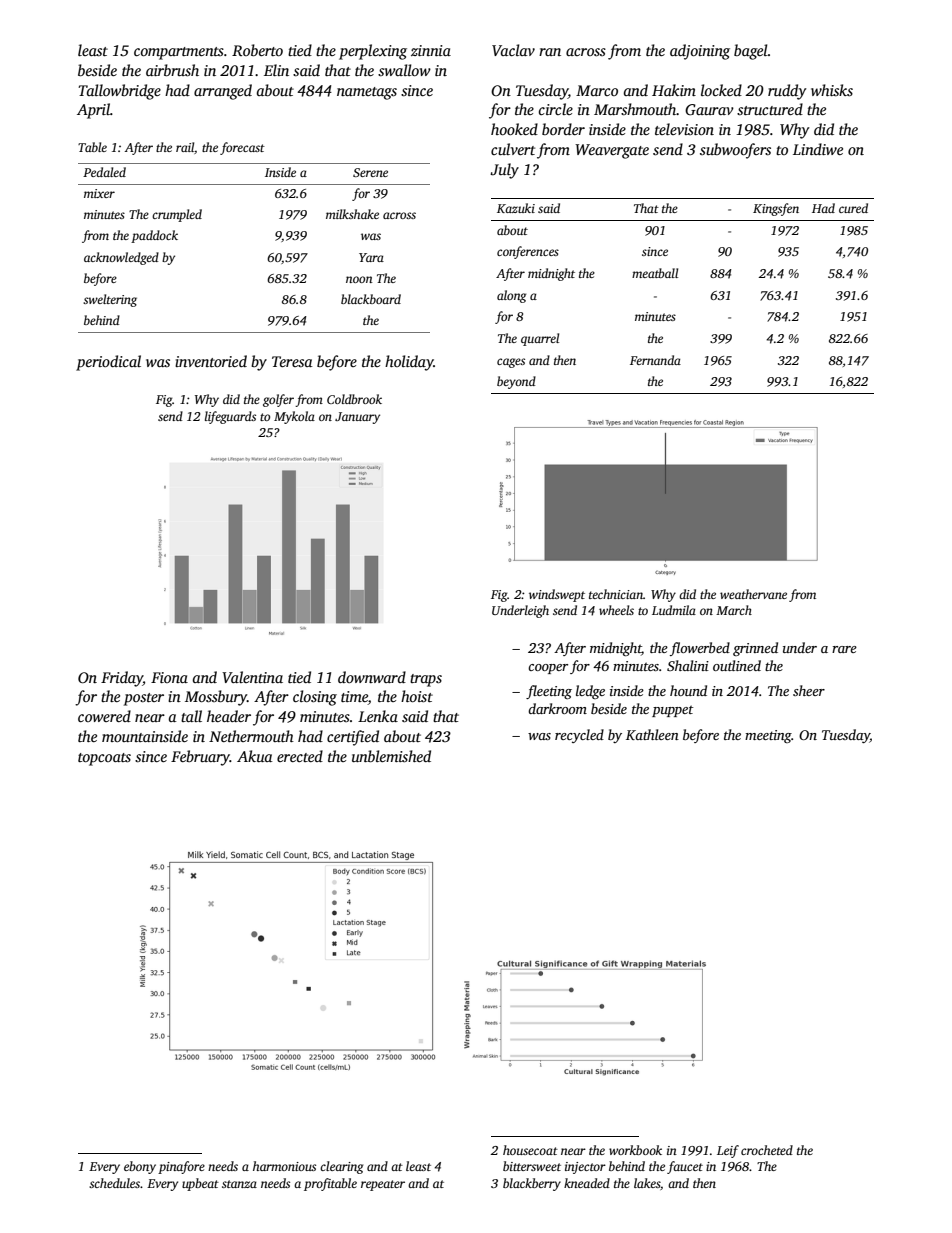  Describe the element at coordinates (516, 208) in the document. I see `Kazuki` at that location.
